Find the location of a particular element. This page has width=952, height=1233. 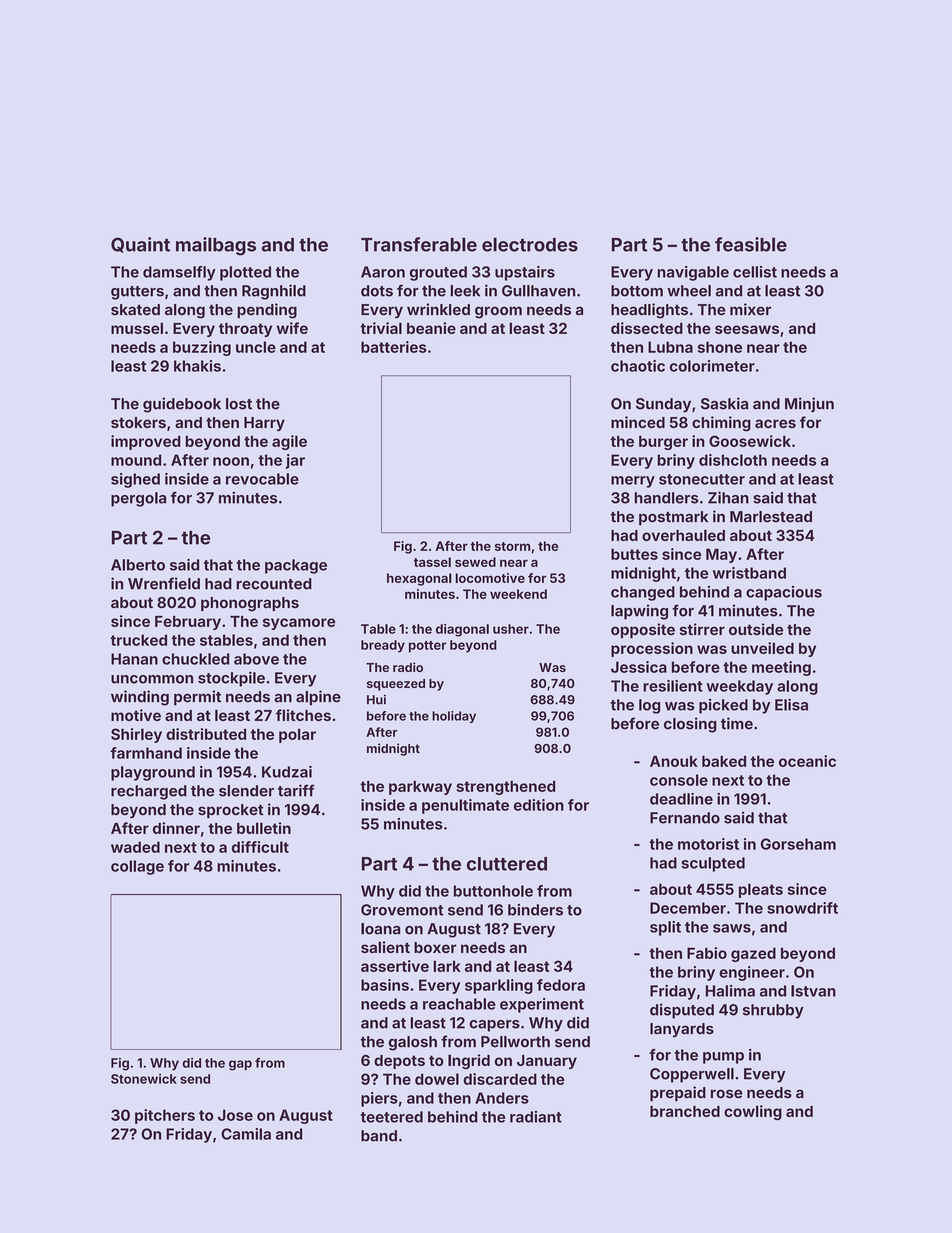

depots is located at coordinates (399, 1062).
